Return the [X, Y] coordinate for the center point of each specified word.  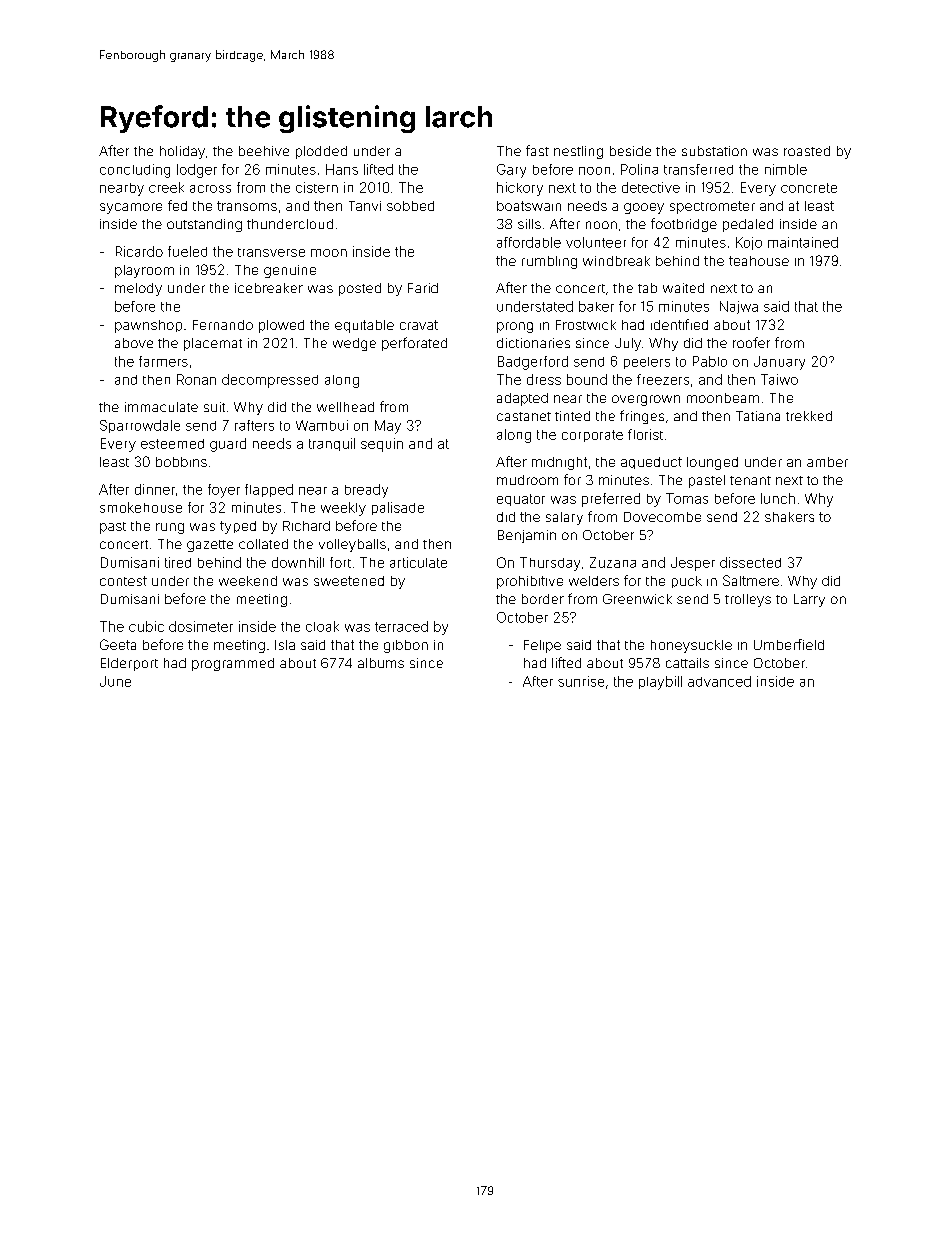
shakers [789, 517]
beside [630, 151]
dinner [155, 489]
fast [537, 150]
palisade [398, 508]
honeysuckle [691, 646]
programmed [233, 664]
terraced [401, 626]
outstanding [204, 225]
